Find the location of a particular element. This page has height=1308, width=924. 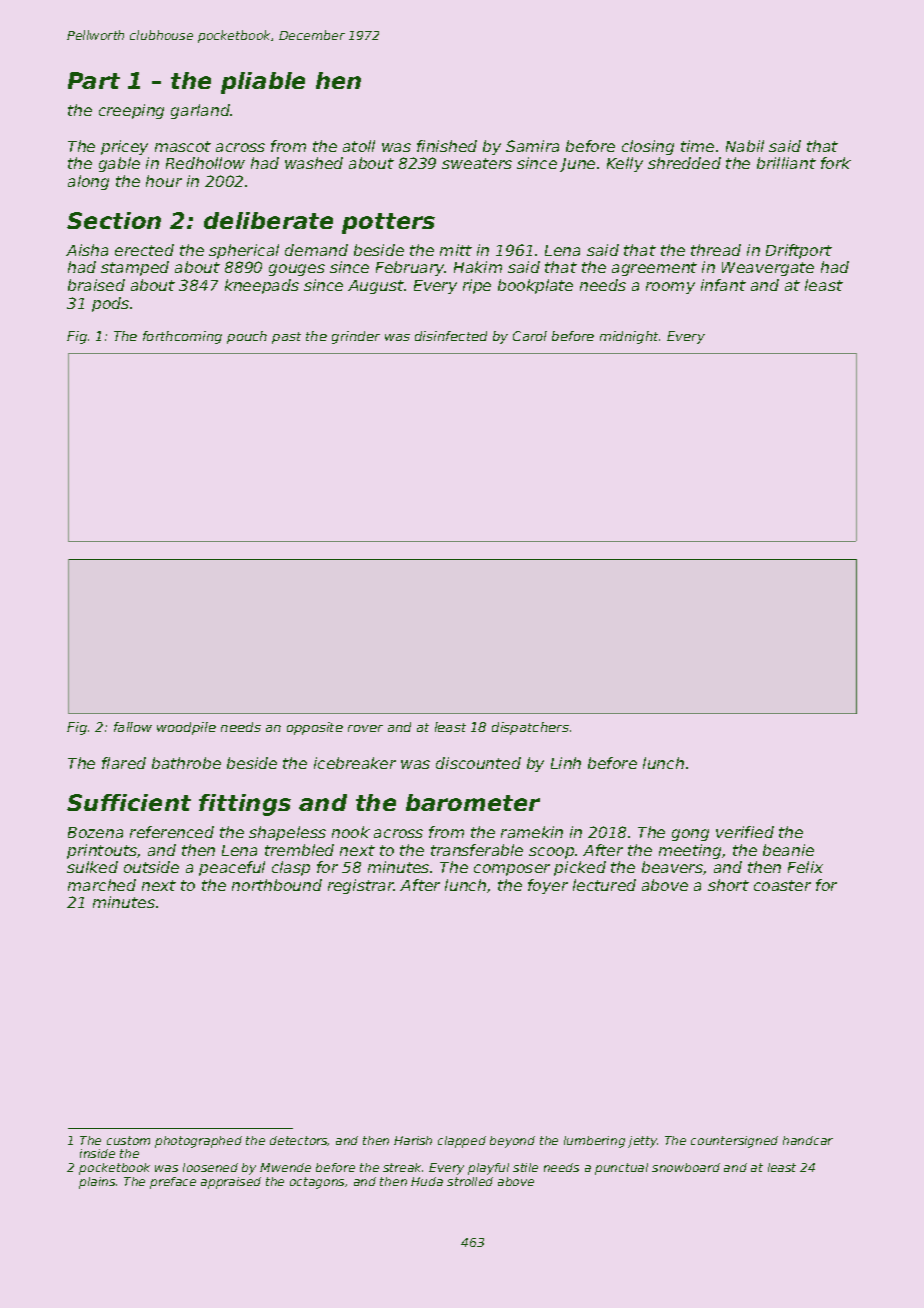

strolled is located at coordinates (470, 1181).
